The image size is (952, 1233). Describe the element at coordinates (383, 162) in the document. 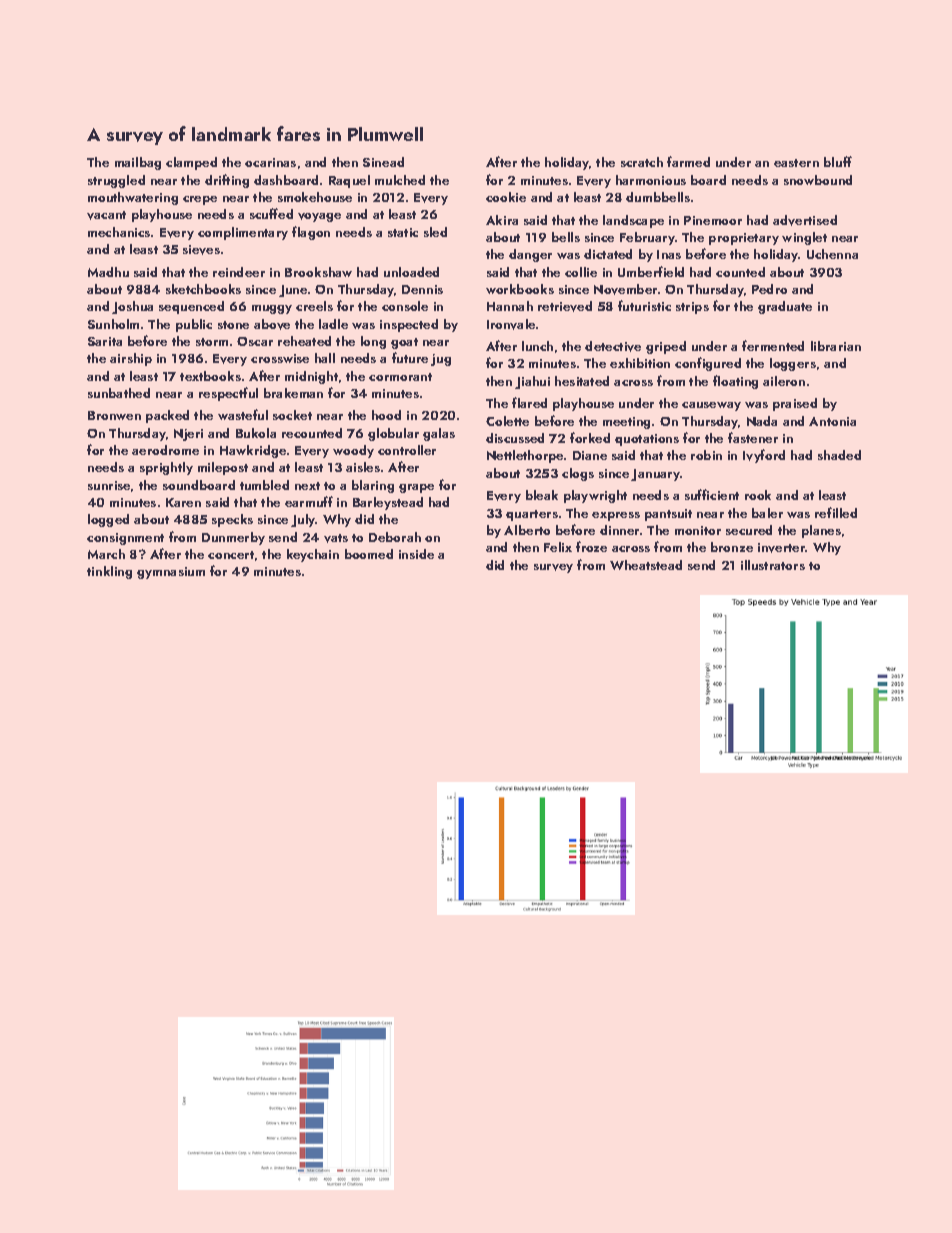

I see `Sinead` at that location.
